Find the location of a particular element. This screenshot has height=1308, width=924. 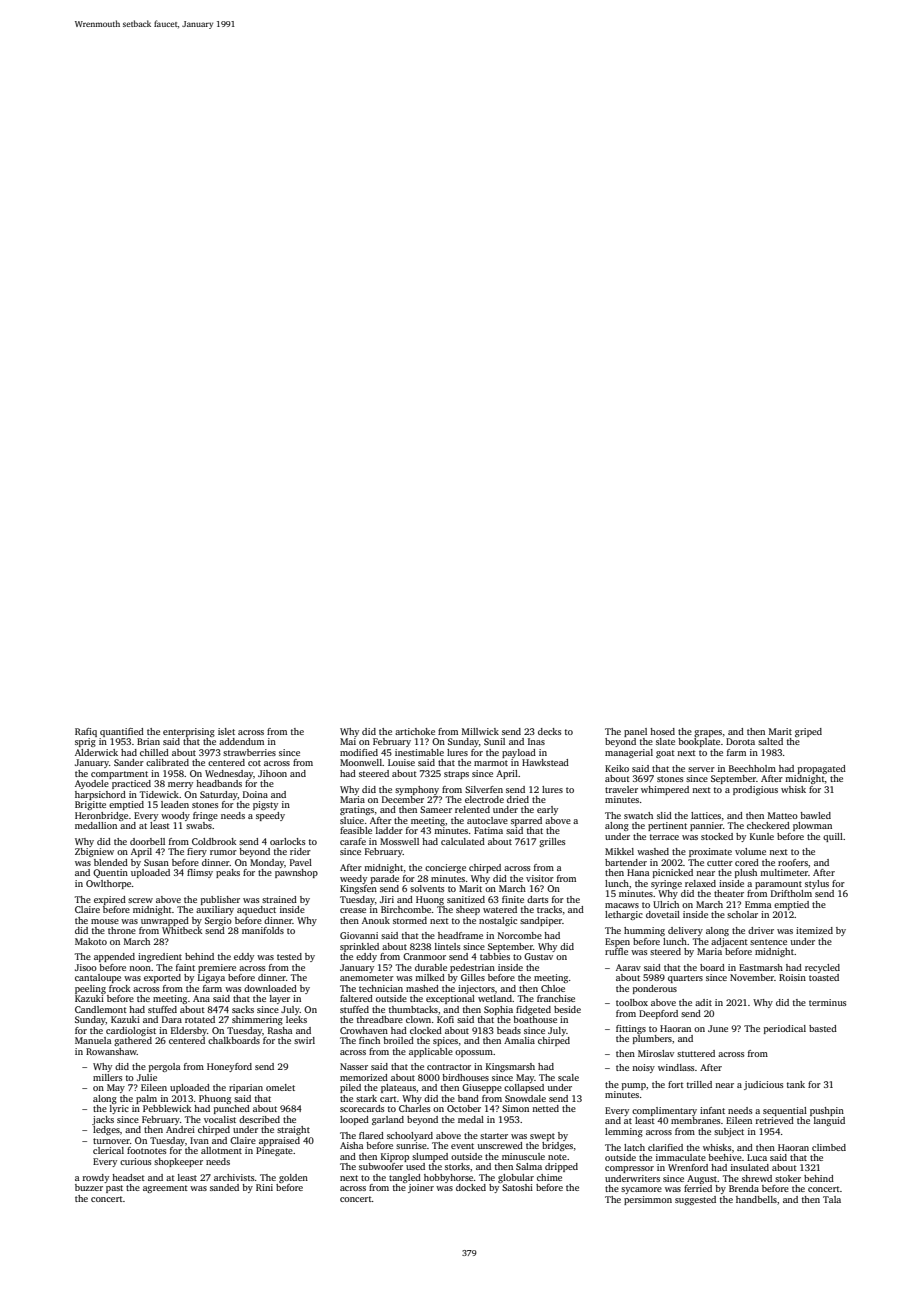

grilles is located at coordinates (552, 842).
